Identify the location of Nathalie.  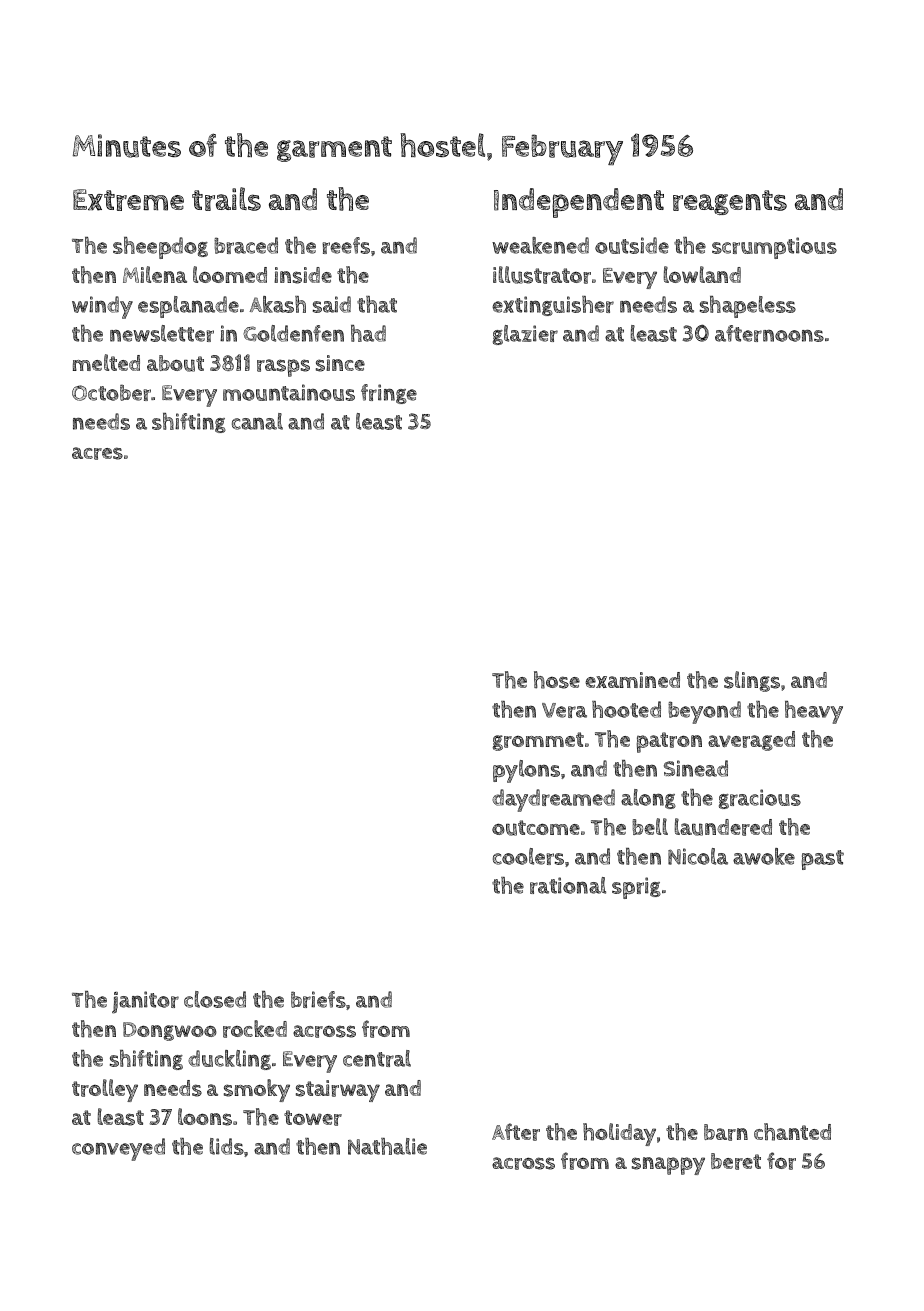
(387, 1146).
